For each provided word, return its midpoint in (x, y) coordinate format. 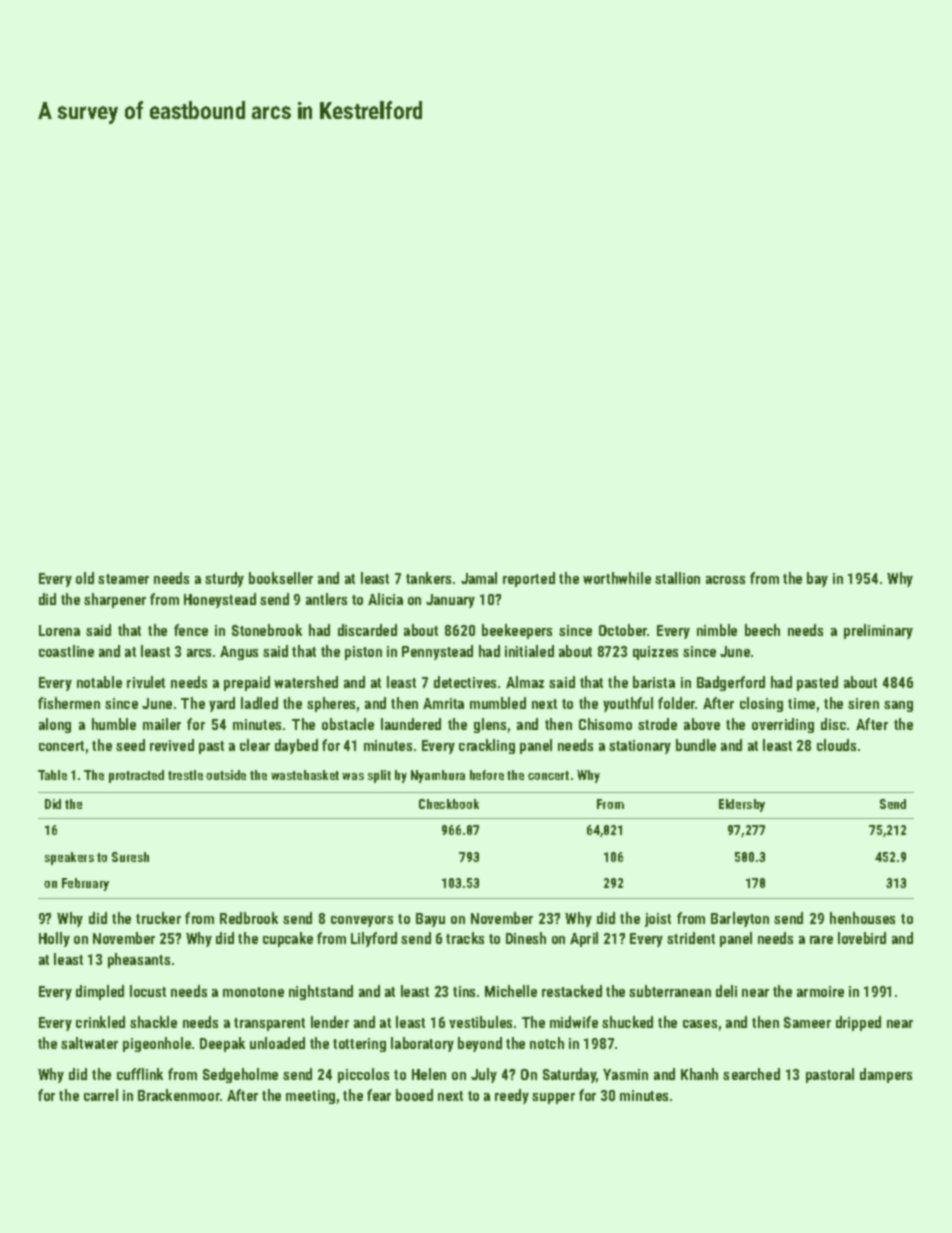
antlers (326, 599)
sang (898, 706)
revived (172, 745)
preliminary (878, 631)
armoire (820, 991)
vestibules (480, 1022)
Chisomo (605, 724)
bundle (696, 745)
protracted (136, 776)
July (484, 1075)
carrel (101, 1095)
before (487, 775)
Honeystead (220, 600)
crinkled (100, 1022)
